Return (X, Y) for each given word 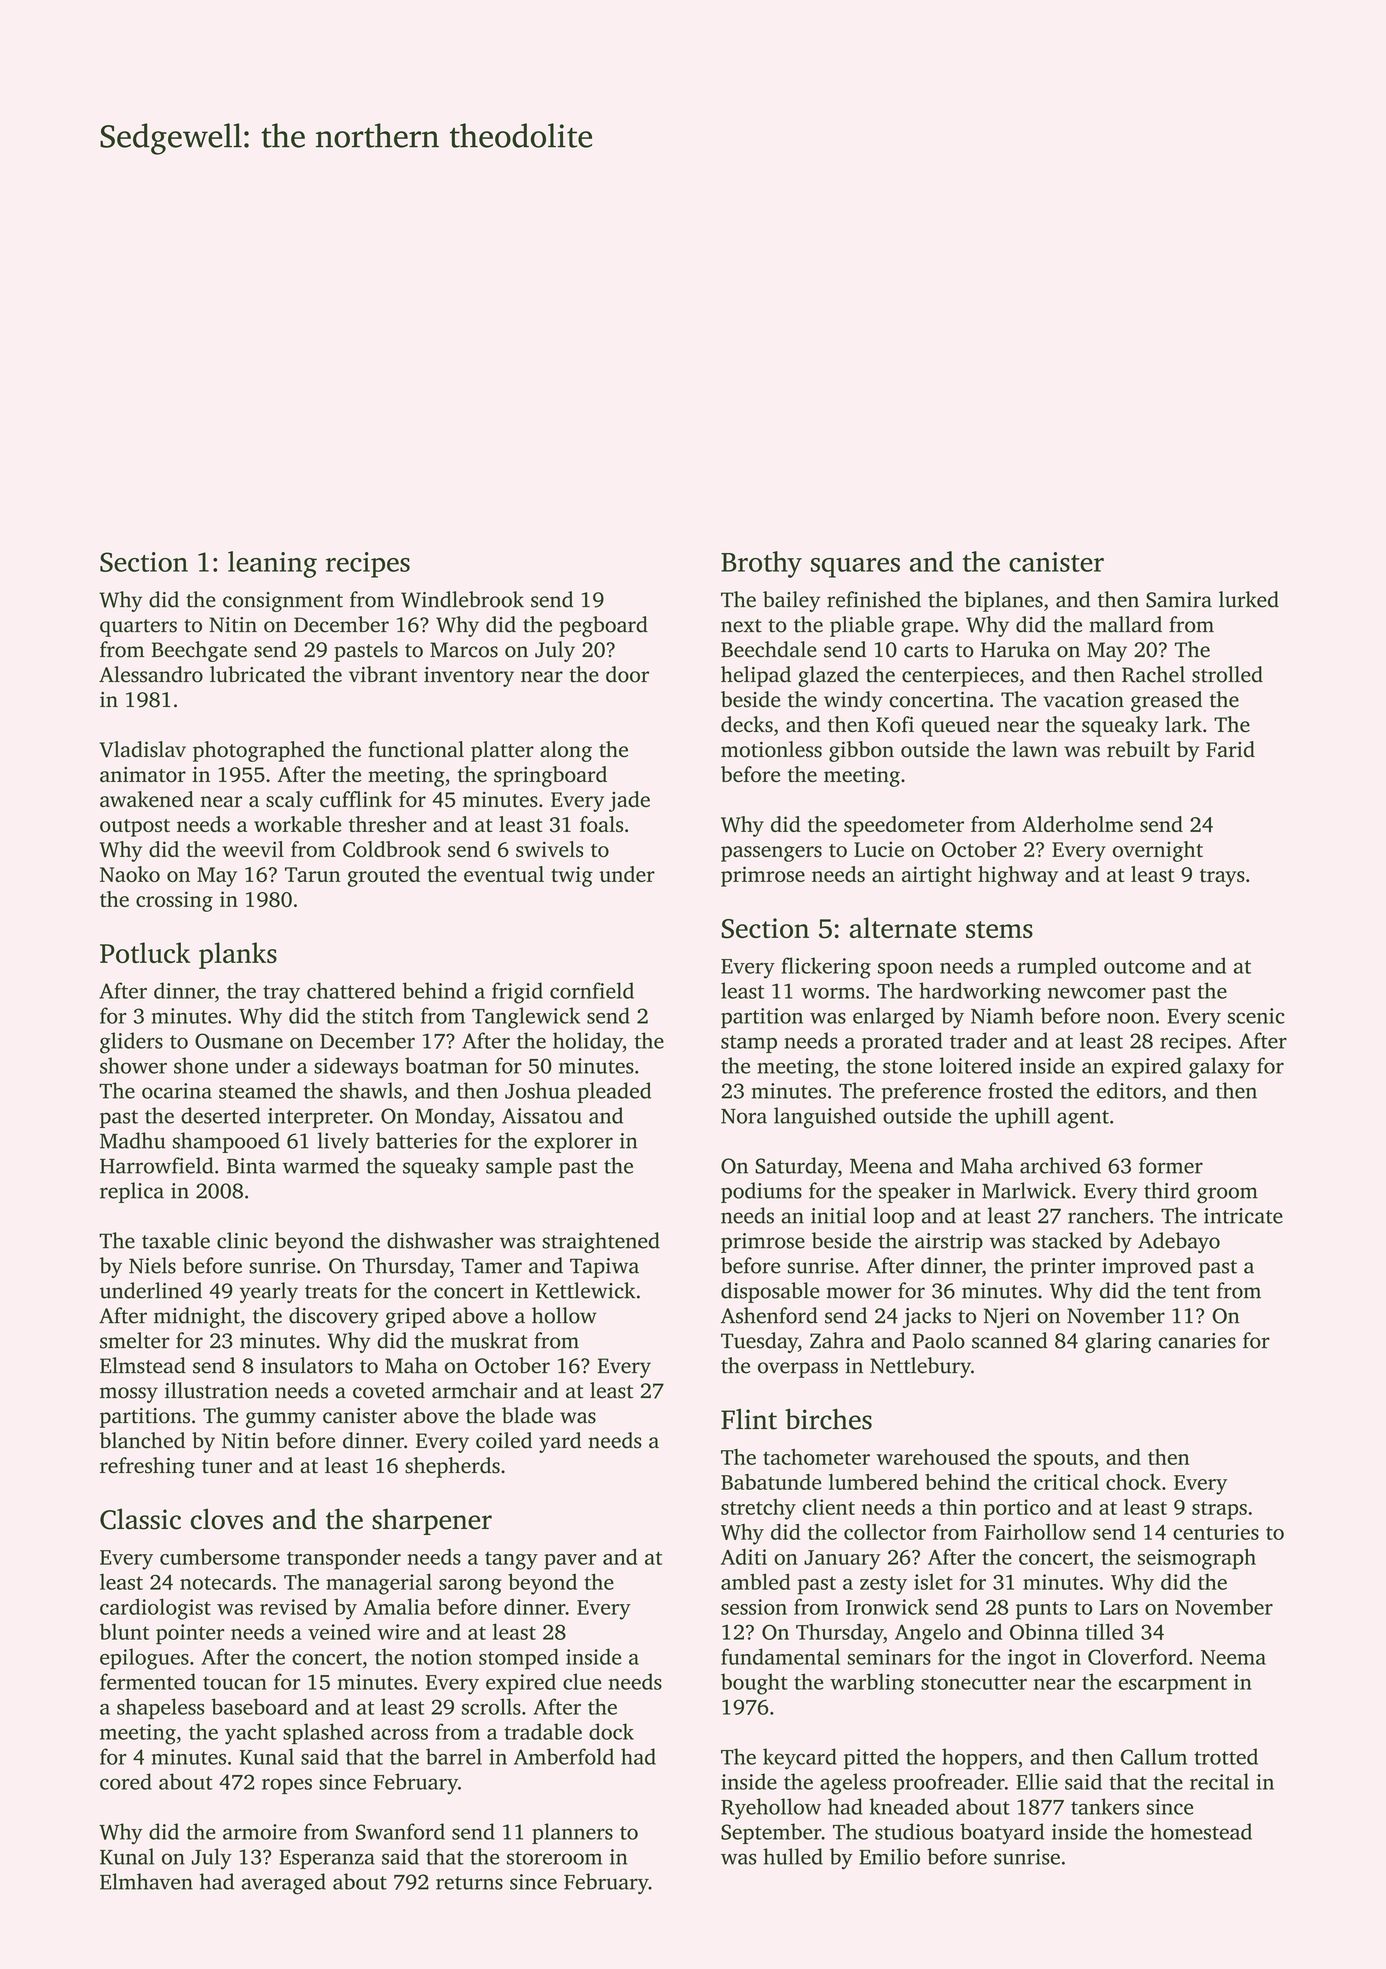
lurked (1249, 599)
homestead (1201, 1831)
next (741, 626)
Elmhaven (146, 1881)
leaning (272, 564)
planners (572, 1833)
